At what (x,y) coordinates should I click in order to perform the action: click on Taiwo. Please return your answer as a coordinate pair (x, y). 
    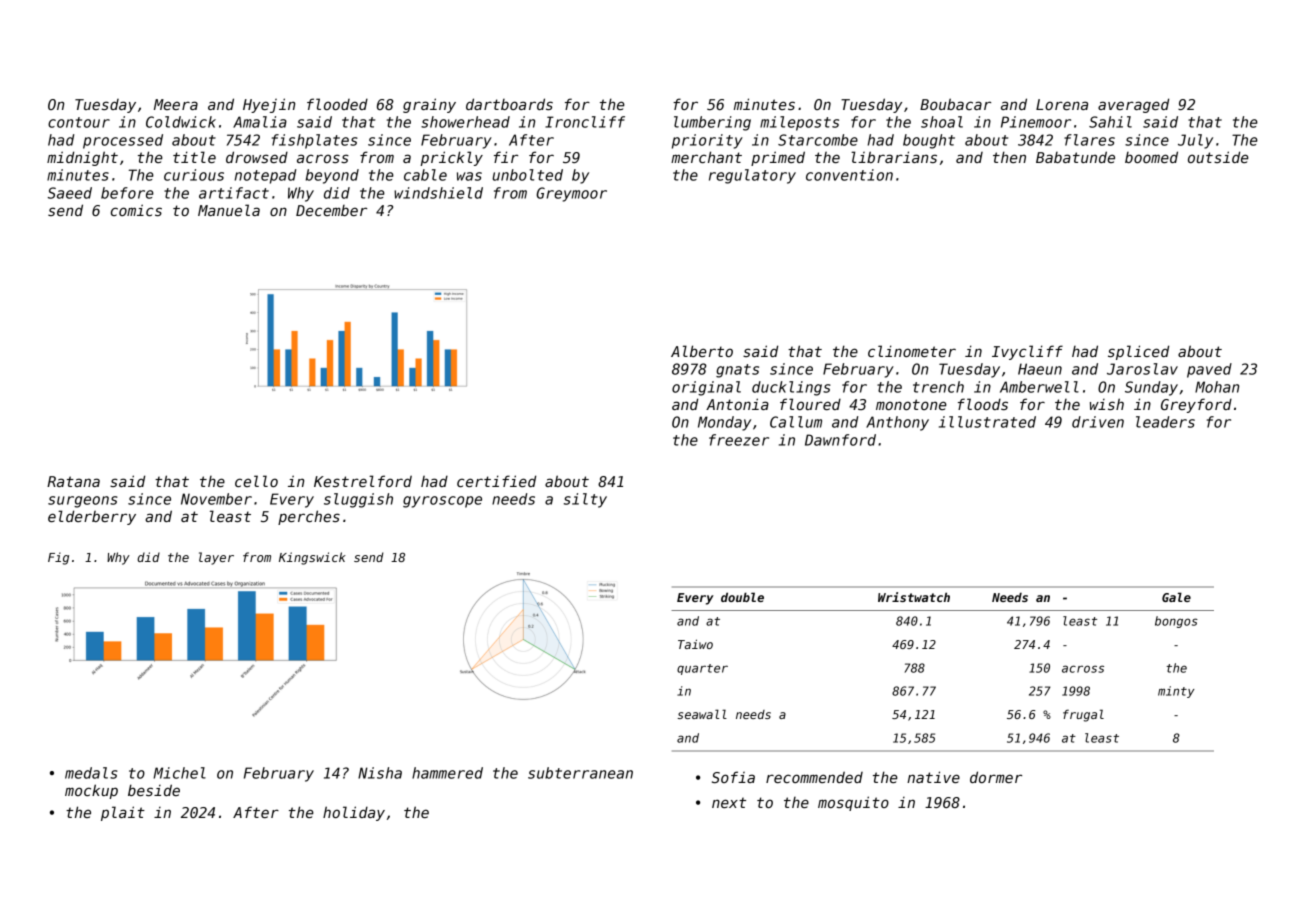
    Looking at the image, I should click on (695, 644).
